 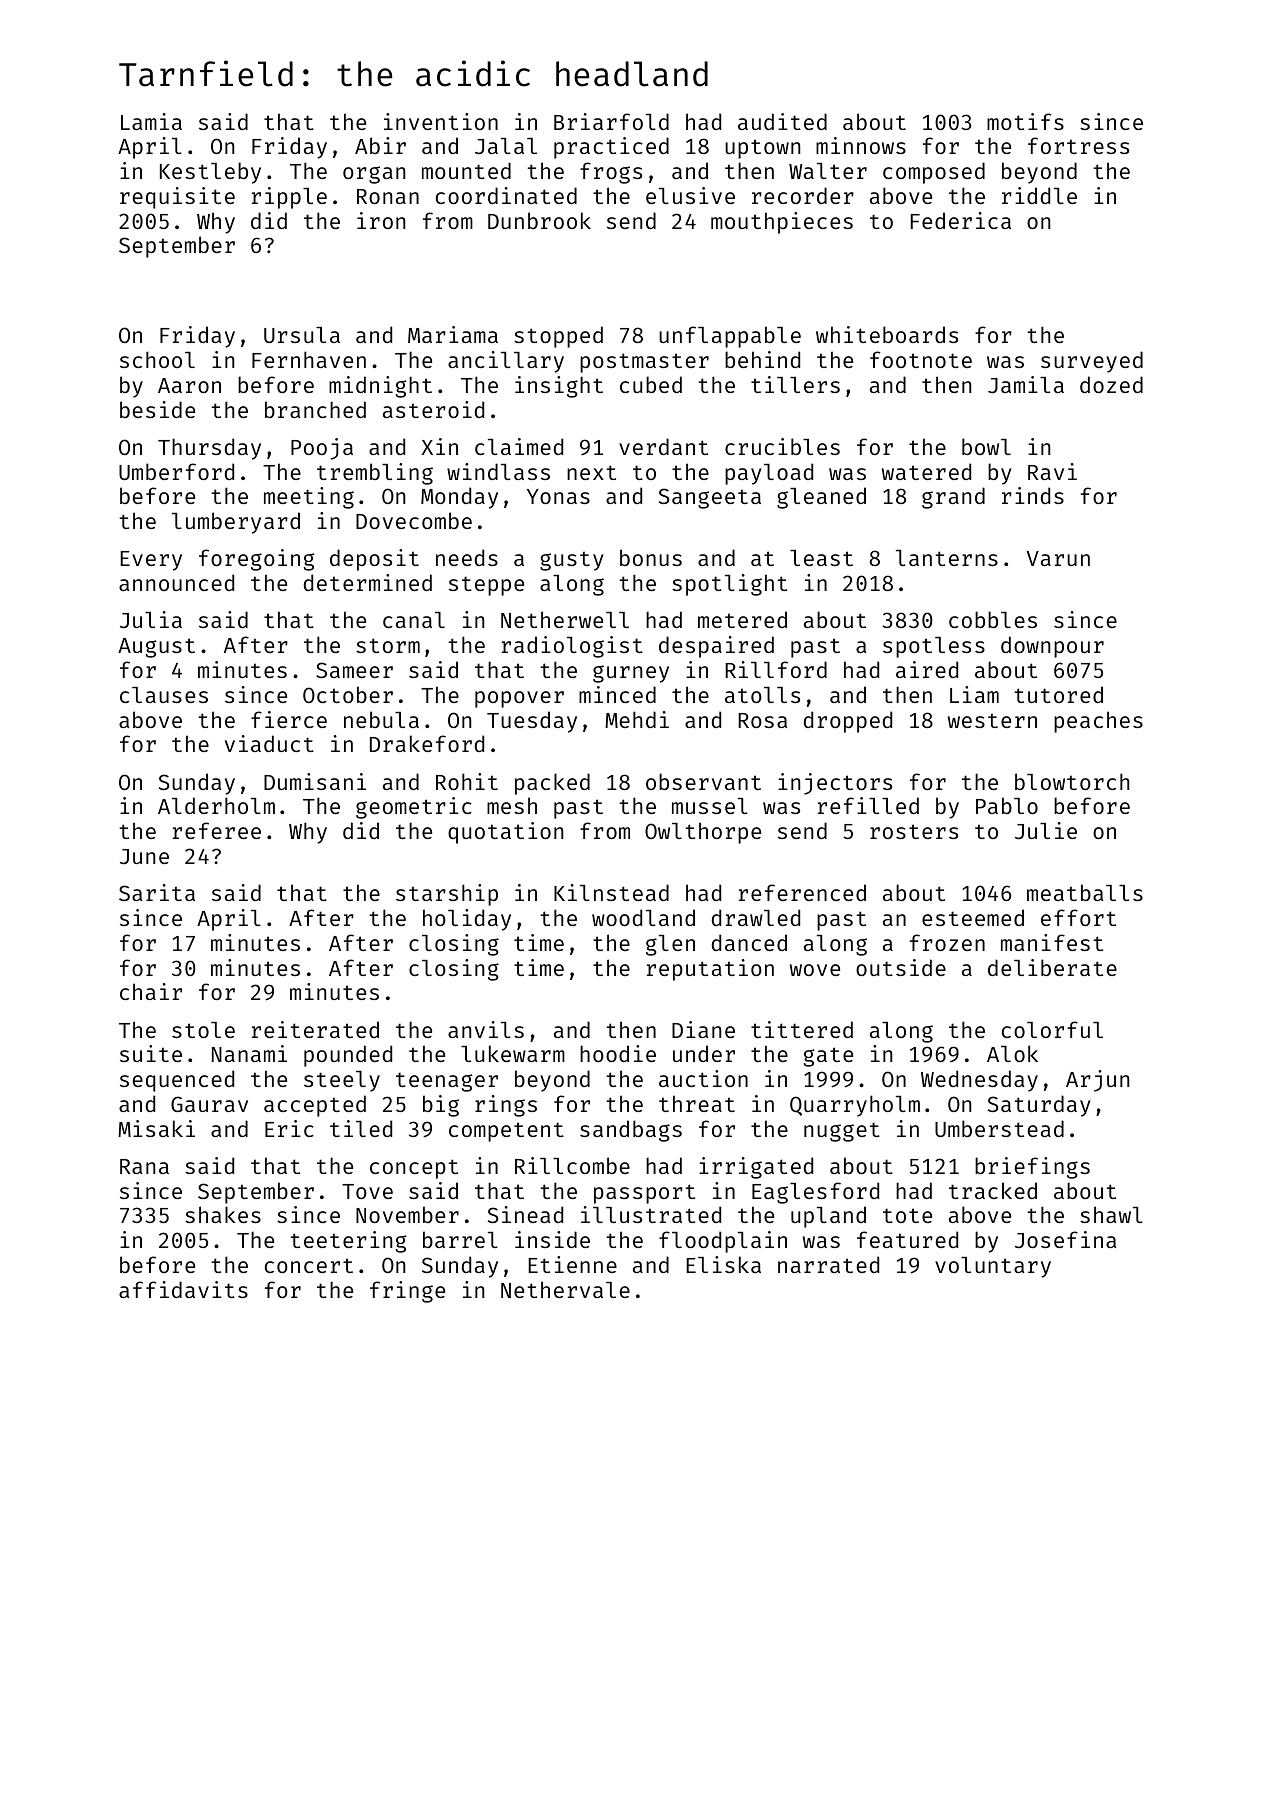 I want to click on iron, so click(x=381, y=220).
